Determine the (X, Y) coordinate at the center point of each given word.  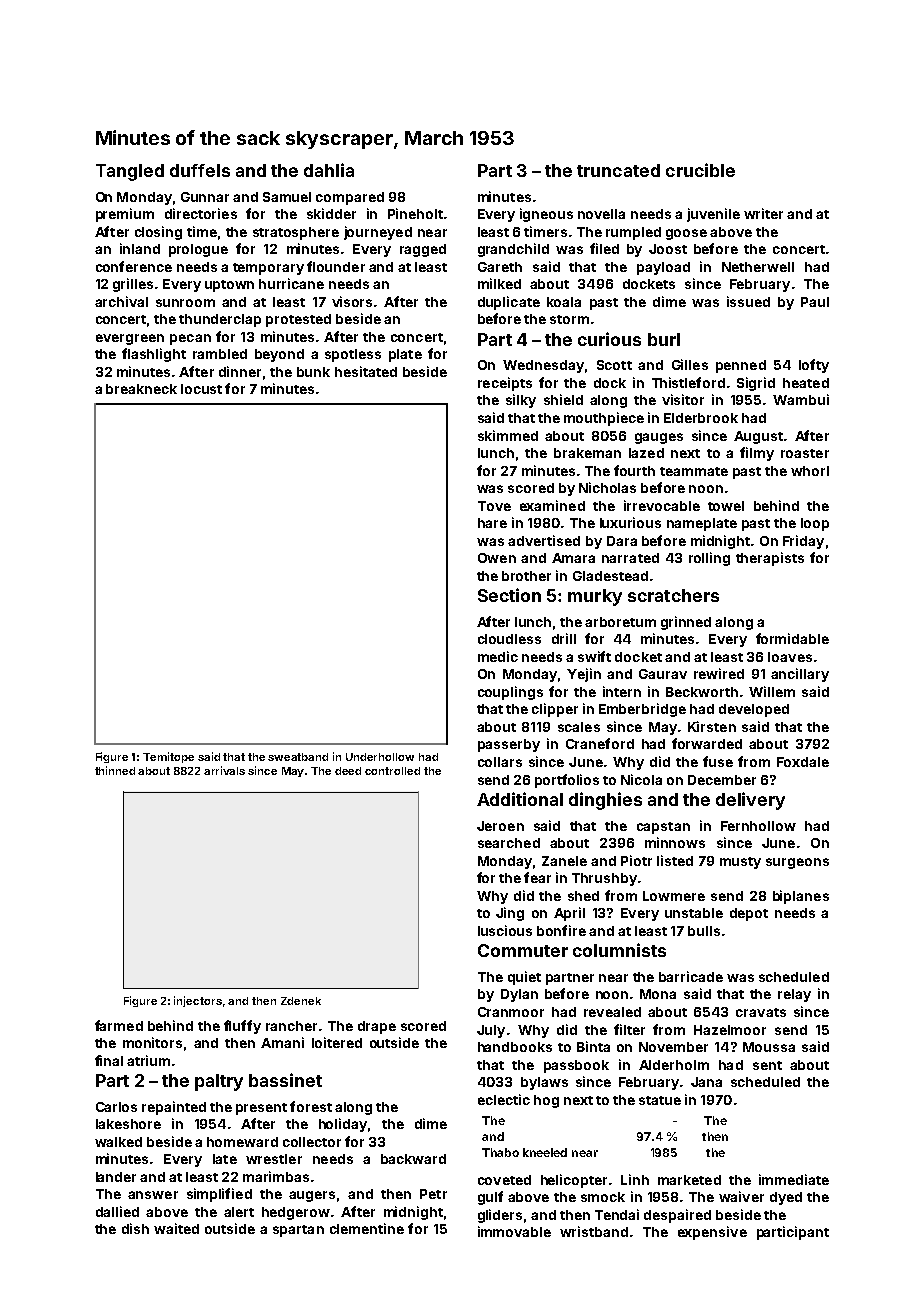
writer (763, 213)
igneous (546, 215)
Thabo (500, 1152)
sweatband (298, 757)
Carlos (116, 1107)
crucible (700, 170)
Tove (494, 506)
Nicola (641, 779)
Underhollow (380, 757)
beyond (279, 355)
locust (201, 389)
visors (352, 301)
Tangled (130, 172)
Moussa (769, 1047)
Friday (803, 542)
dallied (117, 1211)
